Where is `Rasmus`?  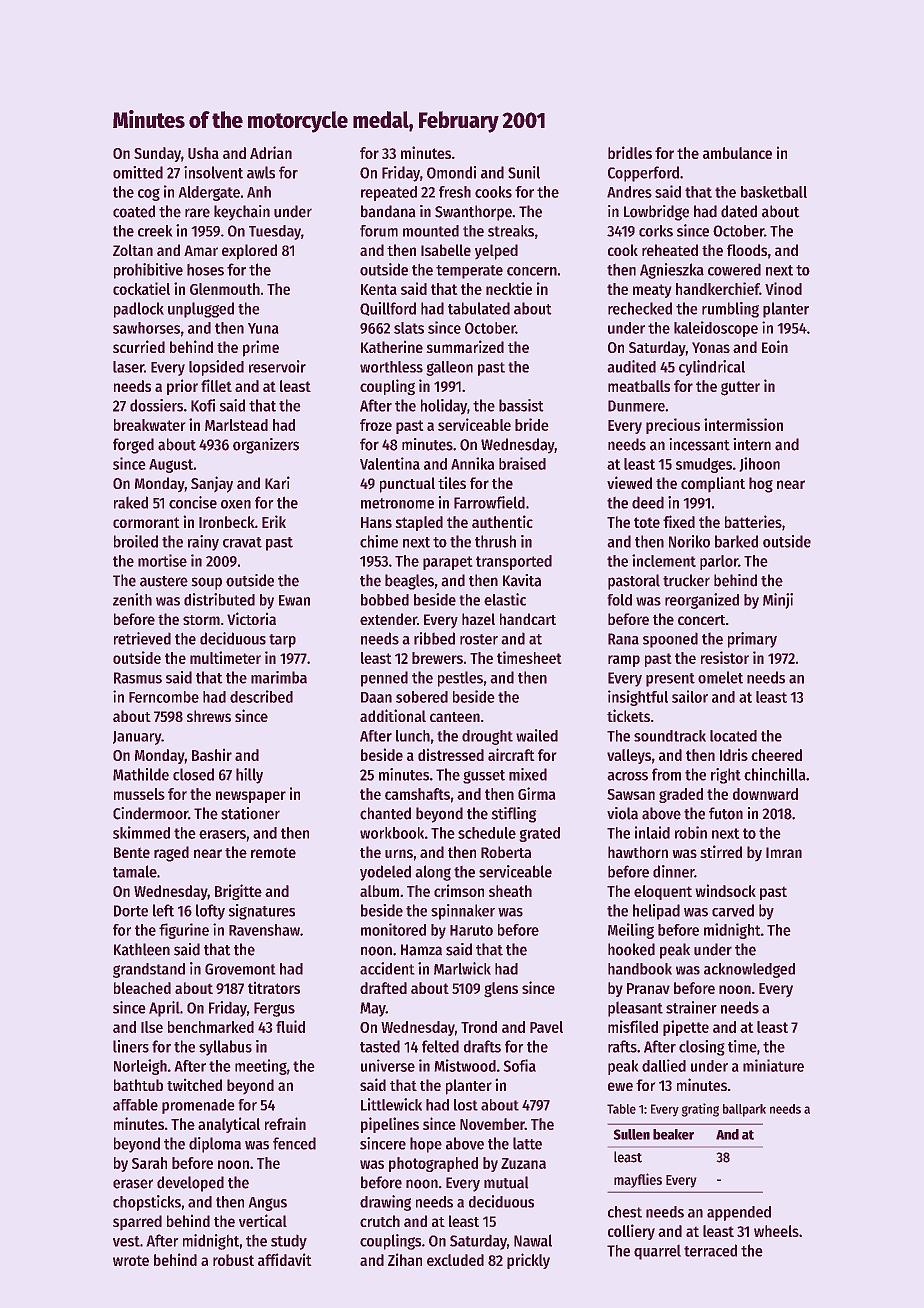
Rasmus is located at coordinates (138, 678).
